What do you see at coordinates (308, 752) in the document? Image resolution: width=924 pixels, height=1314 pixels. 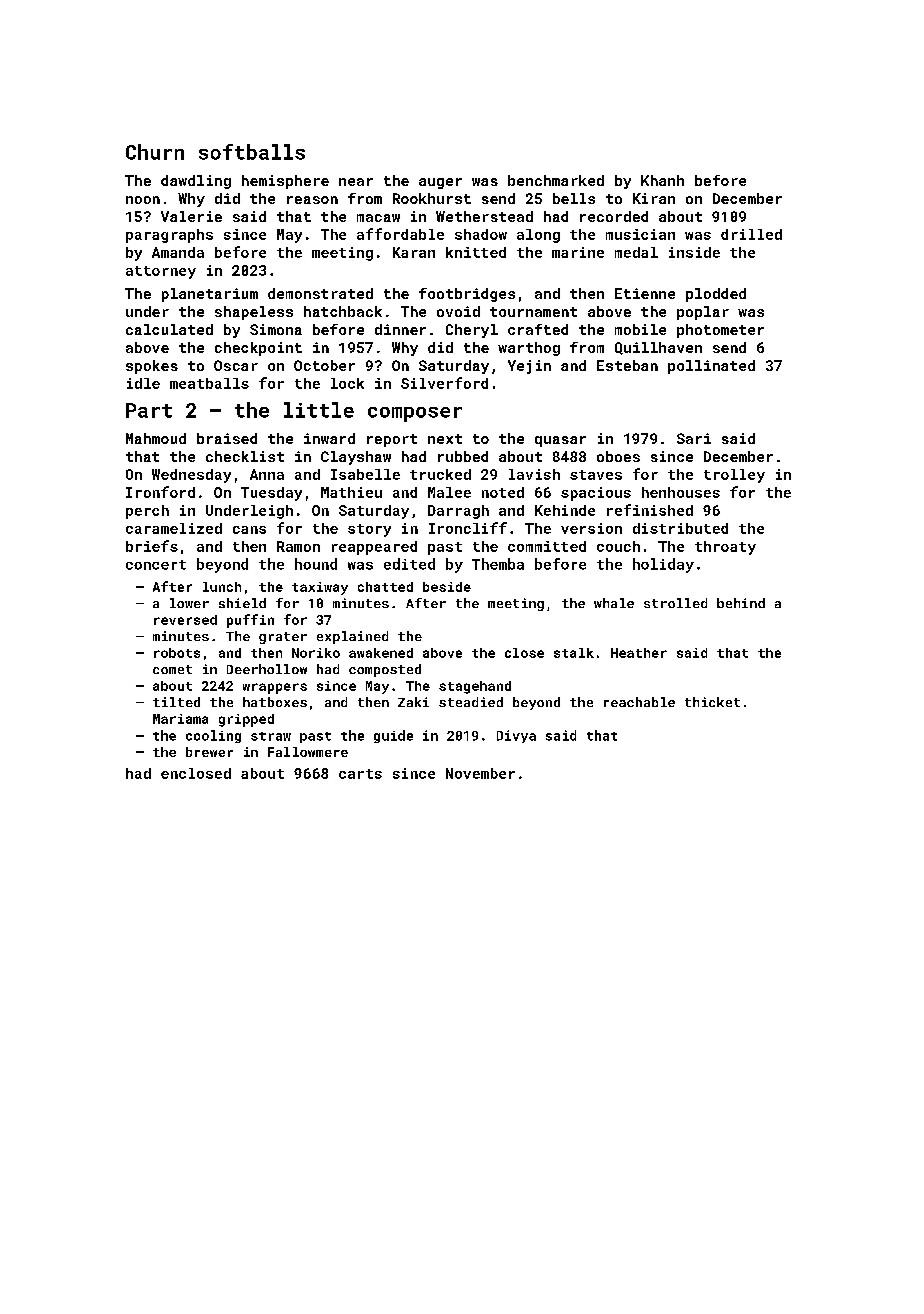 I see `Fallowmere` at bounding box center [308, 752].
